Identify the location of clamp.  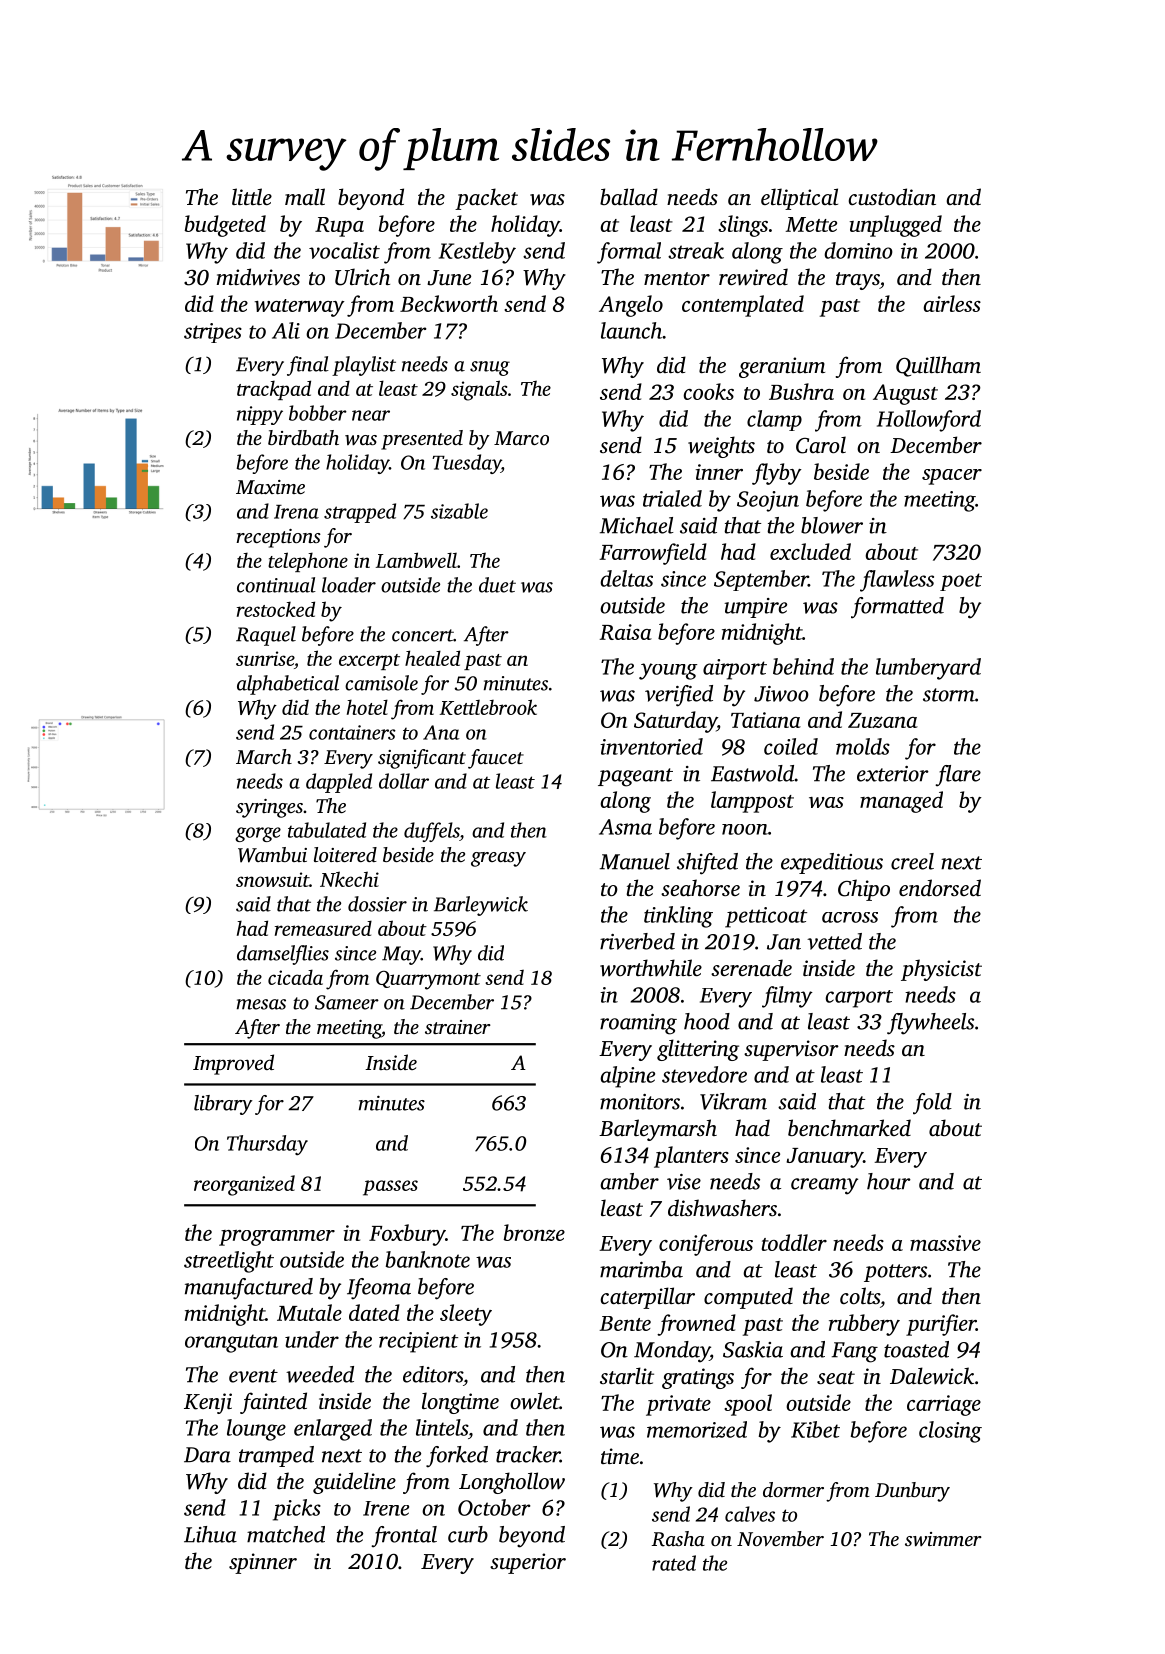
(774, 420).
